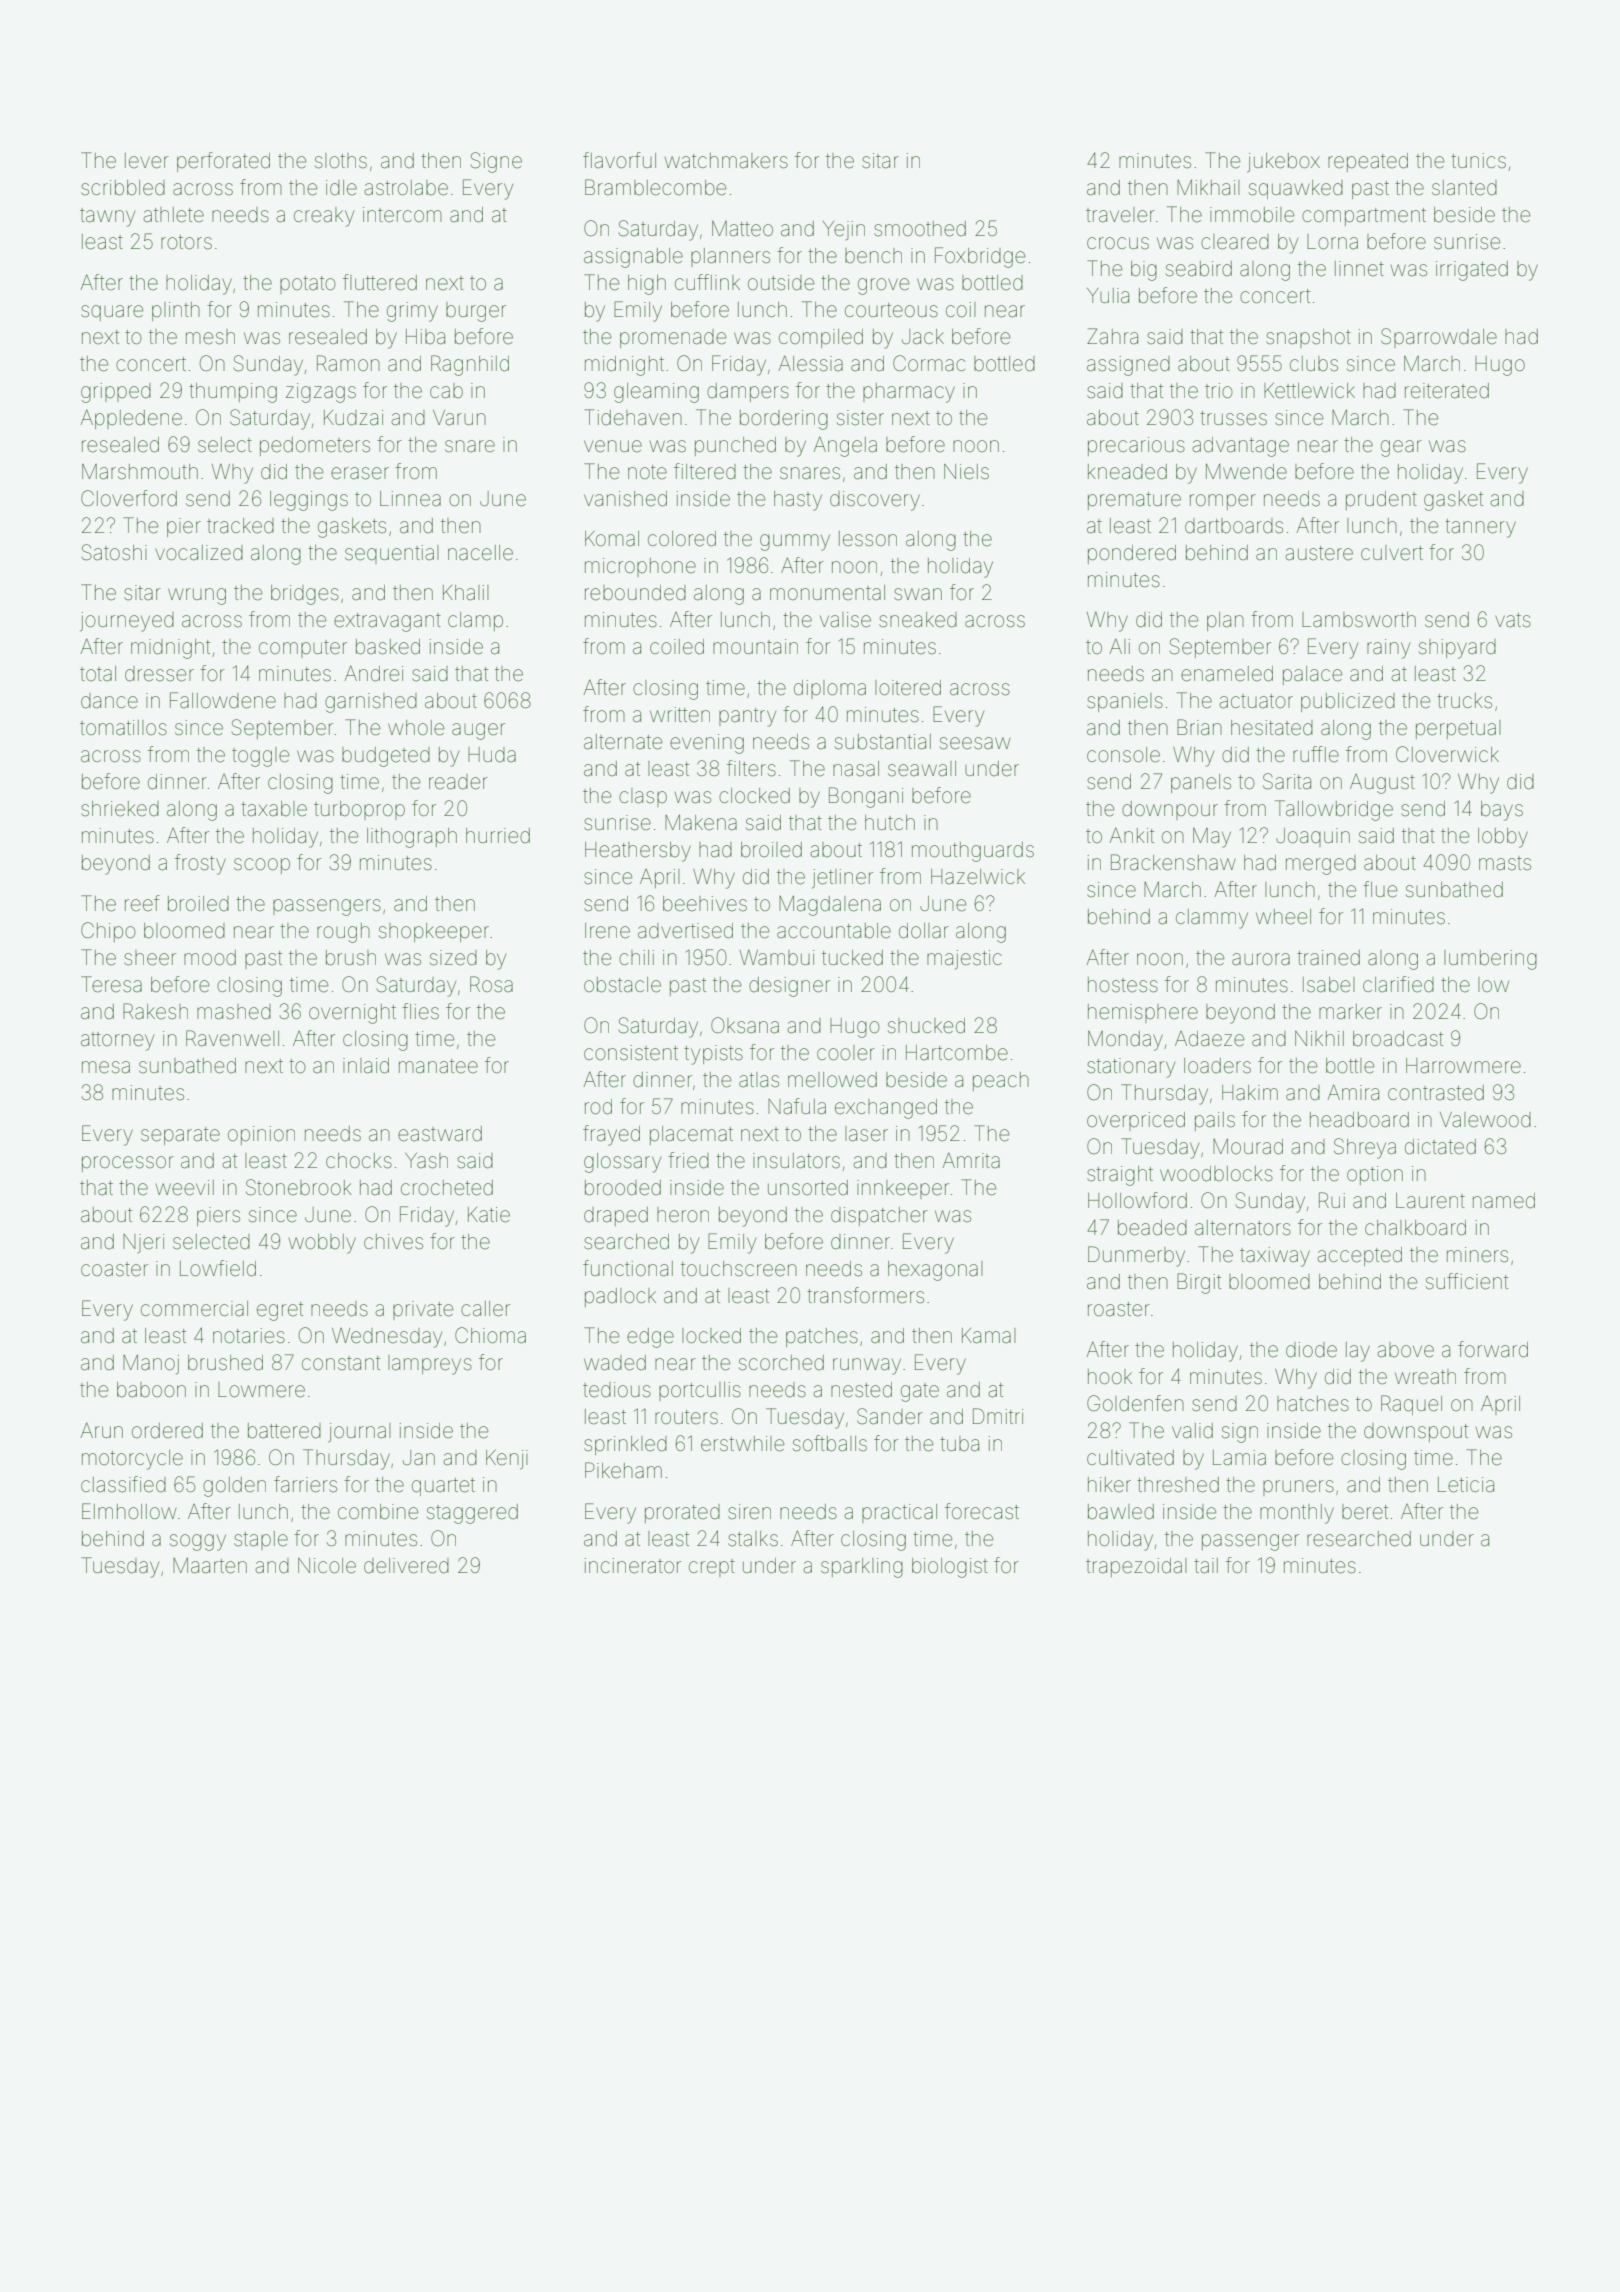 The height and width of the image is (2292, 1620). What do you see at coordinates (685, 931) in the image?
I see `advertised` at bounding box center [685, 931].
